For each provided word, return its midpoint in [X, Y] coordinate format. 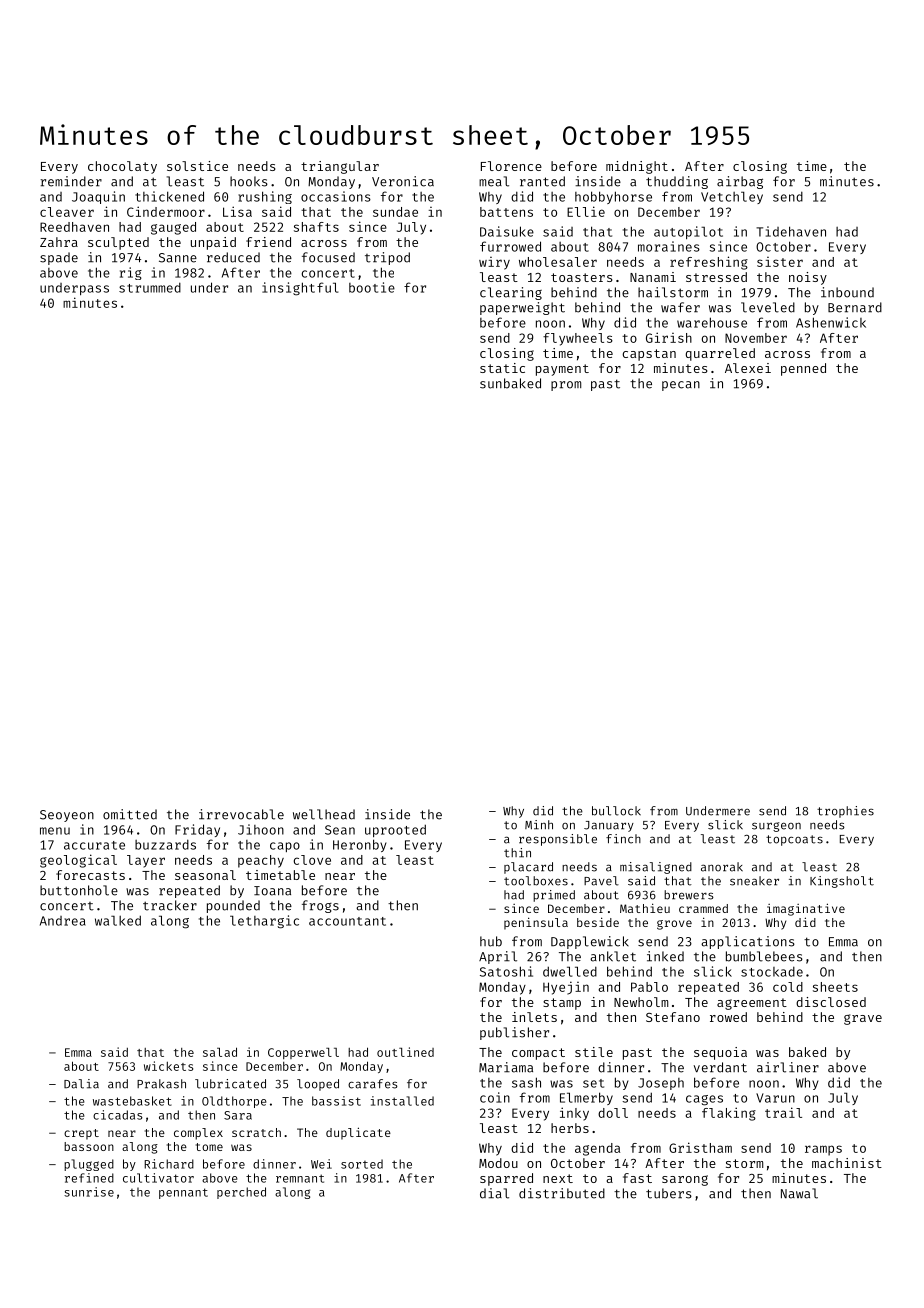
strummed [150, 287]
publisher [514, 1033]
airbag [740, 182]
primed [554, 896]
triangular [340, 167]
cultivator [158, 1178]
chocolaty [122, 167]
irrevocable [241, 814]
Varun [775, 1098]
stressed [716, 277]
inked [665, 956]
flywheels [578, 339]
